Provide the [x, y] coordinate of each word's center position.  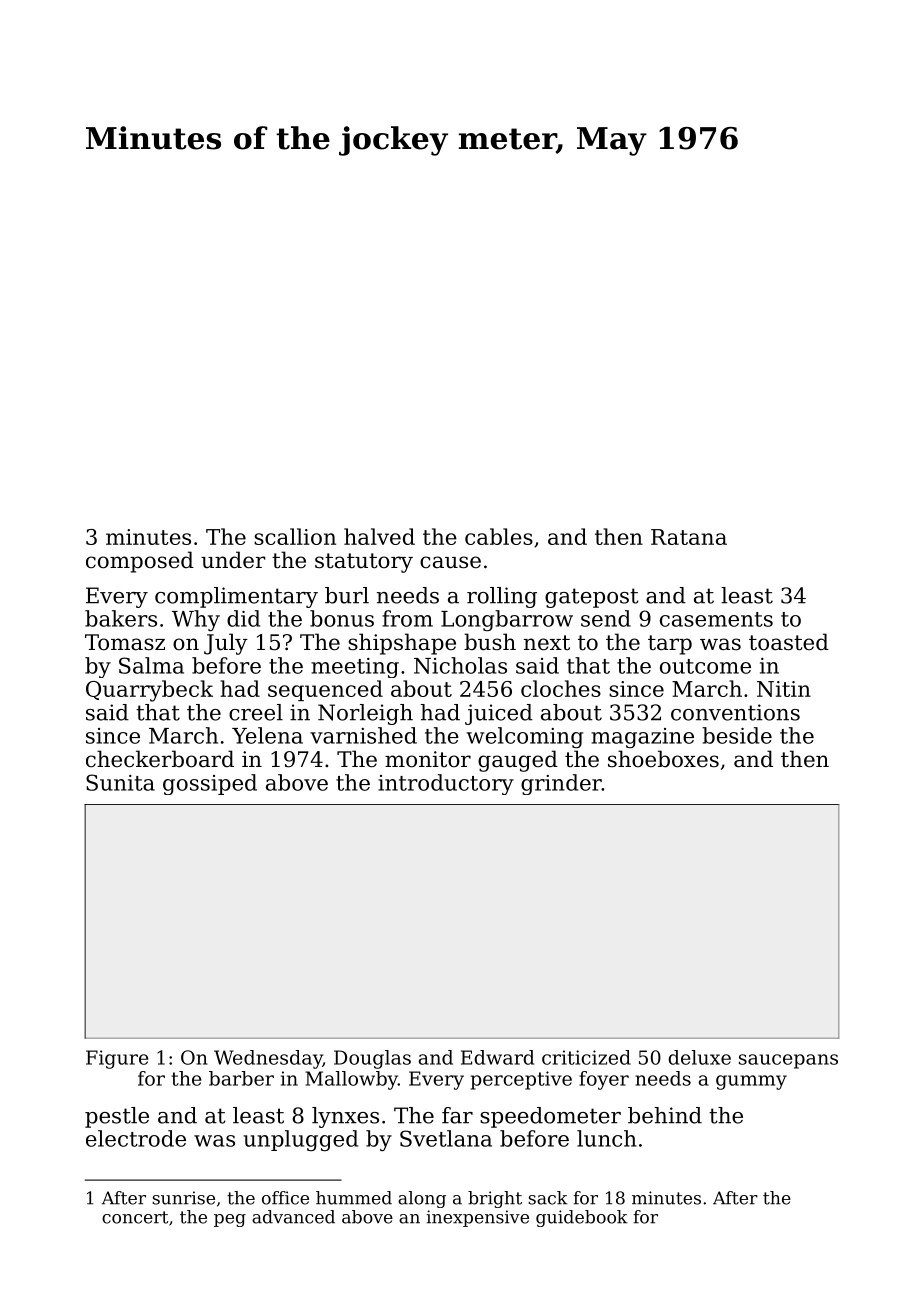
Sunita [120, 782]
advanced [293, 1217]
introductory [446, 784]
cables [499, 536]
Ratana [689, 537]
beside [737, 735]
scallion [295, 536]
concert [135, 1217]
